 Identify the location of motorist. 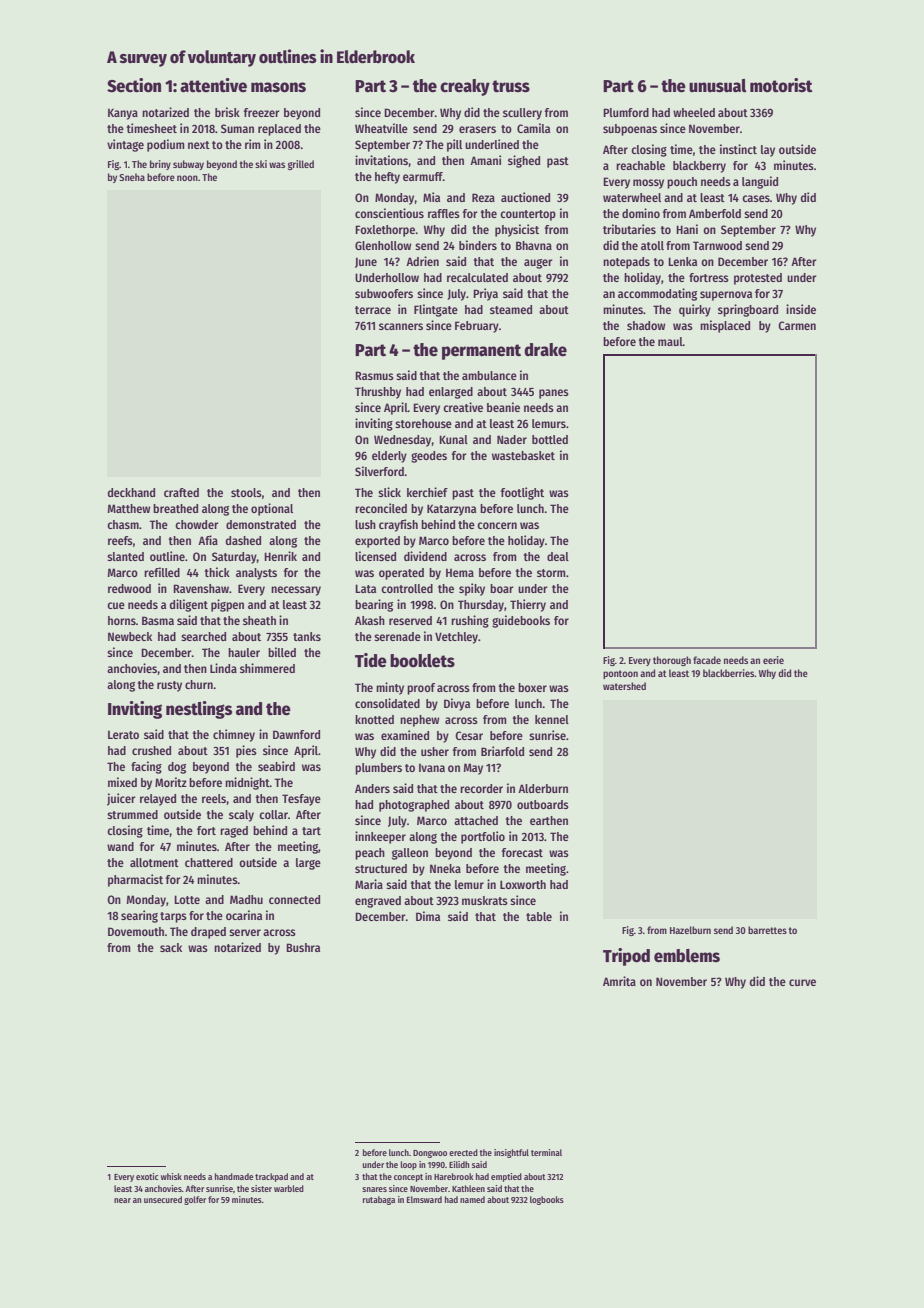
(781, 85).
